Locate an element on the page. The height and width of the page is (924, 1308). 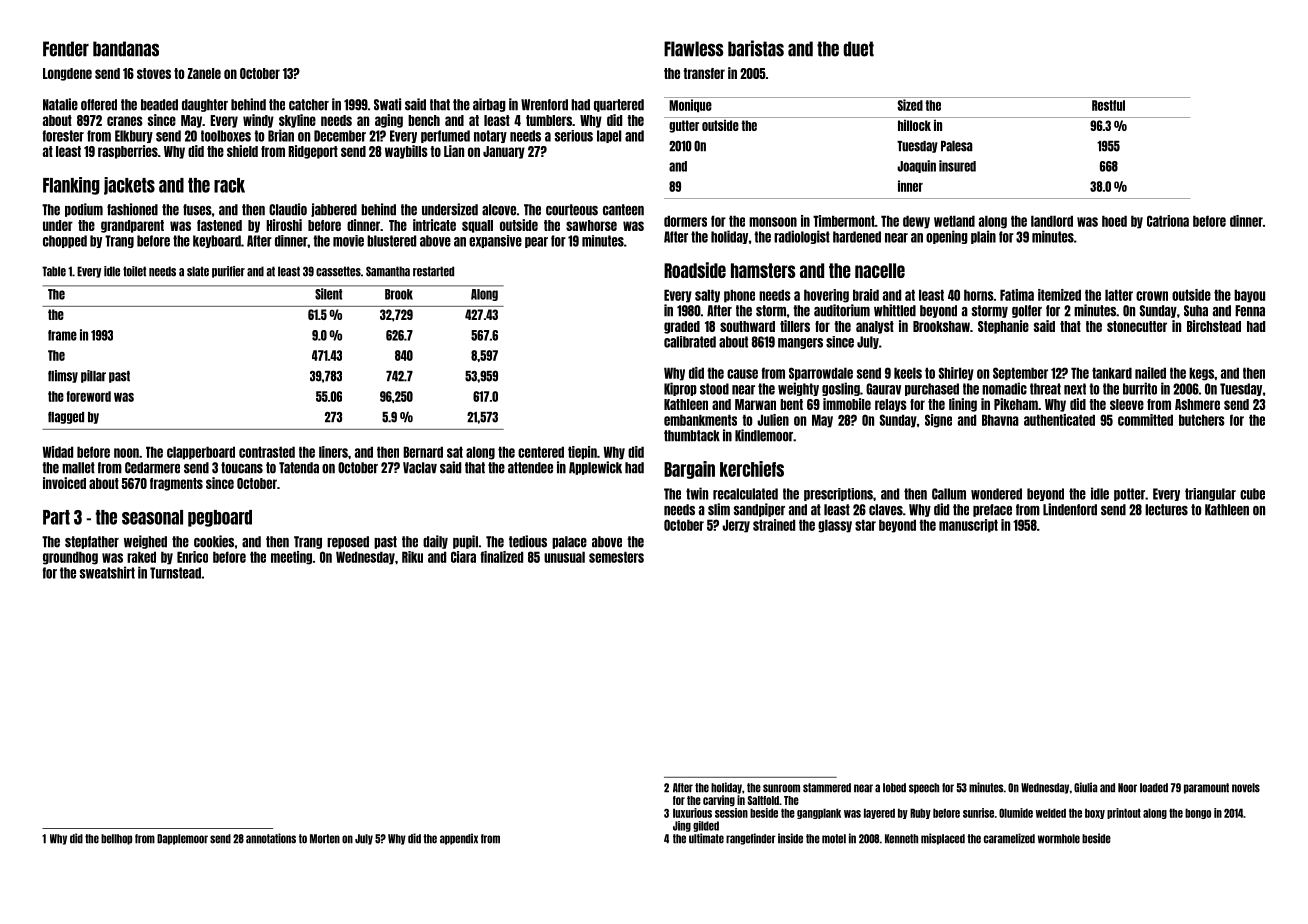
bellhop is located at coordinates (116, 839).
